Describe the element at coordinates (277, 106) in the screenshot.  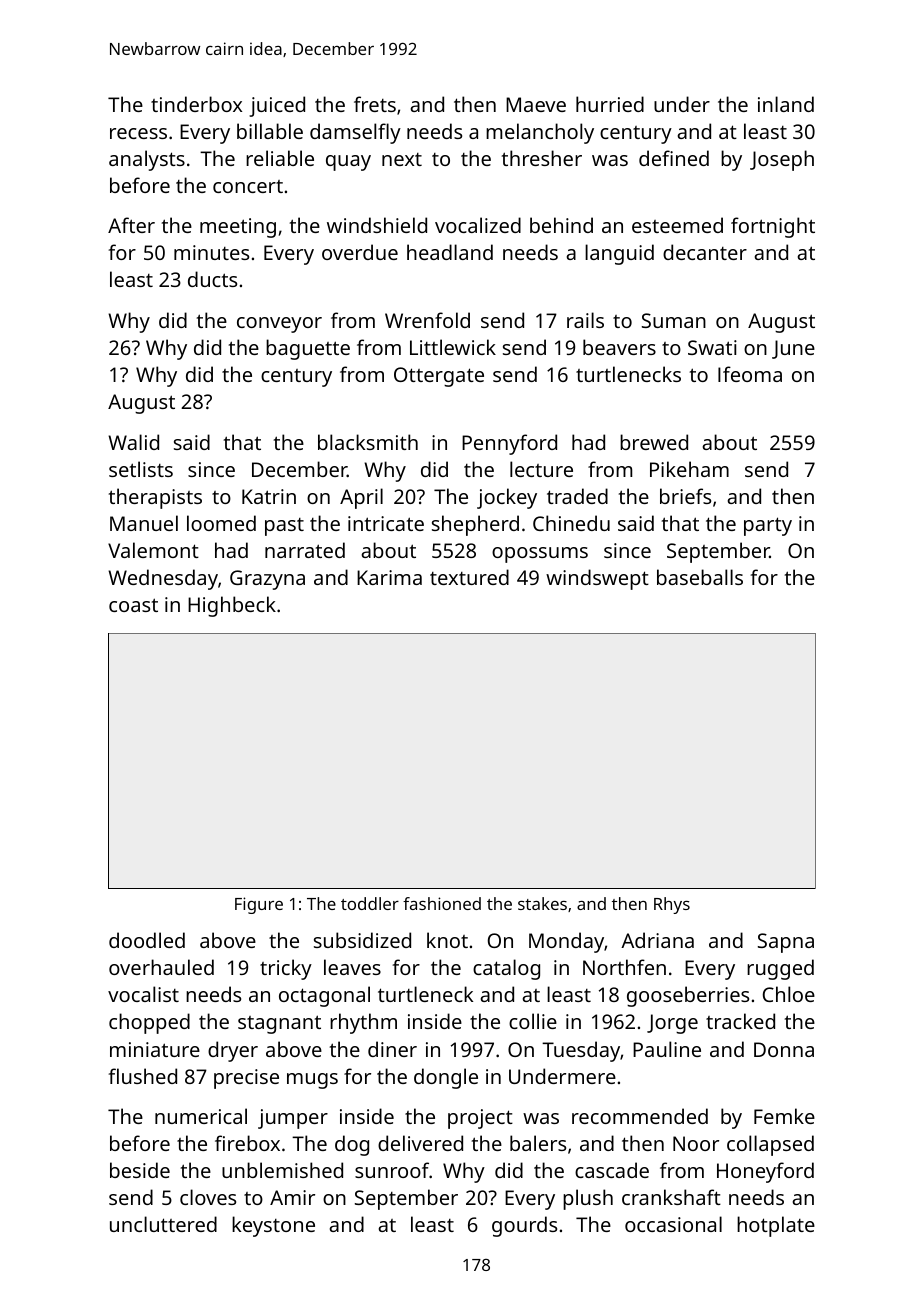
I see `juiced` at that location.
